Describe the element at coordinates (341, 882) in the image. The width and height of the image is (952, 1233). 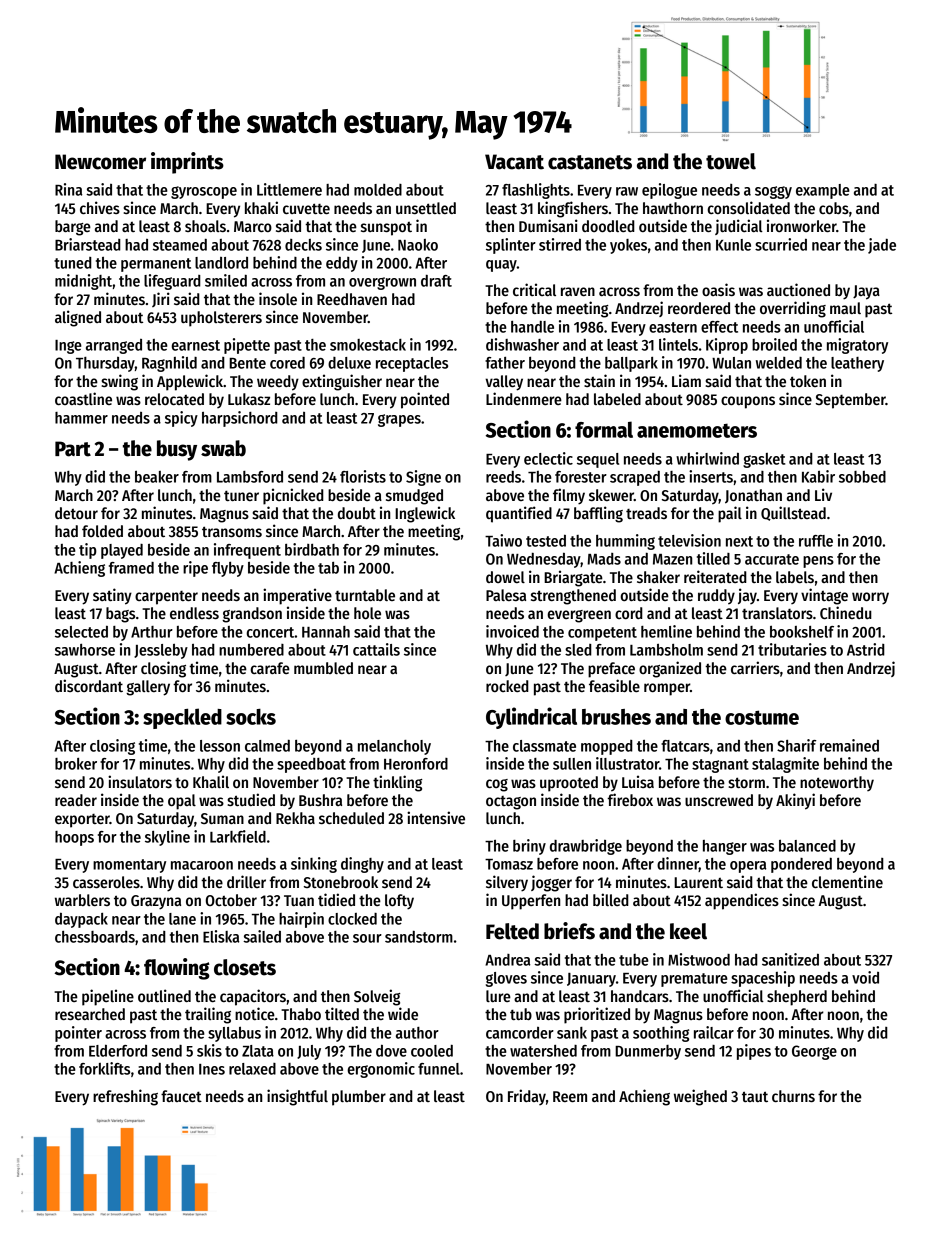
I see `Stonebrook` at that location.
